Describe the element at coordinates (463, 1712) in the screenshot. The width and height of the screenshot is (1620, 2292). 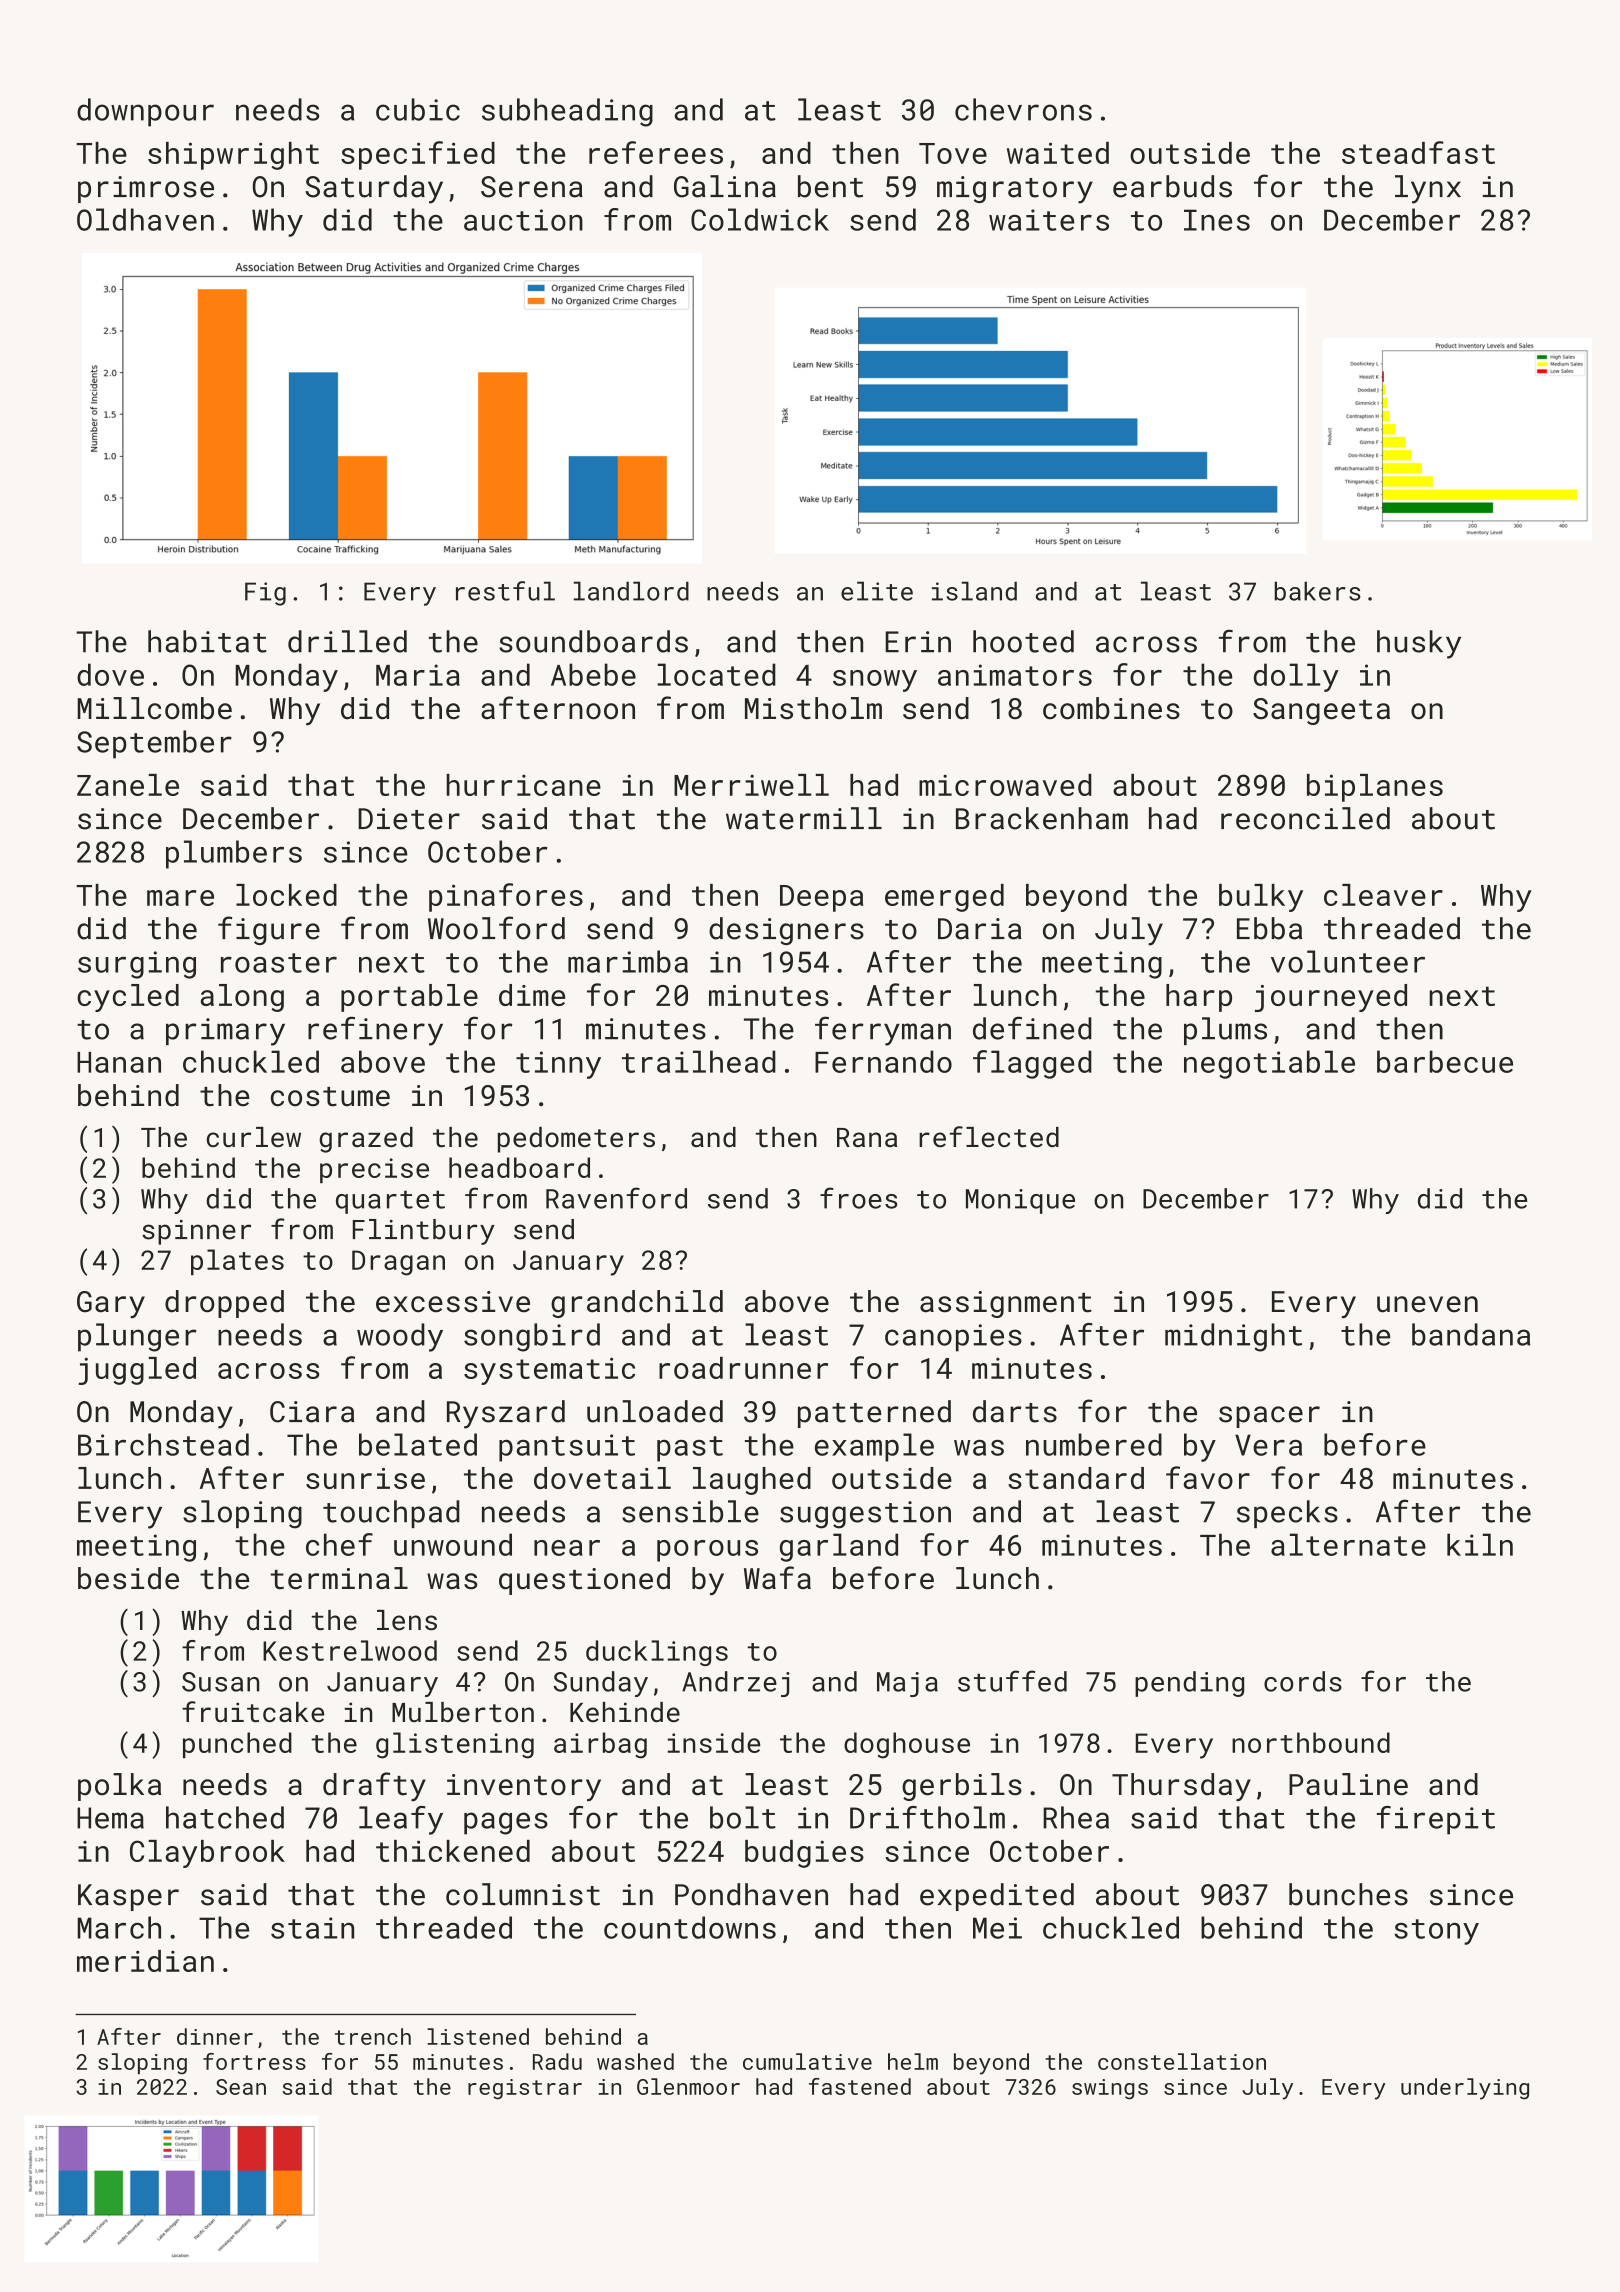
I see `Mulberton` at that location.
